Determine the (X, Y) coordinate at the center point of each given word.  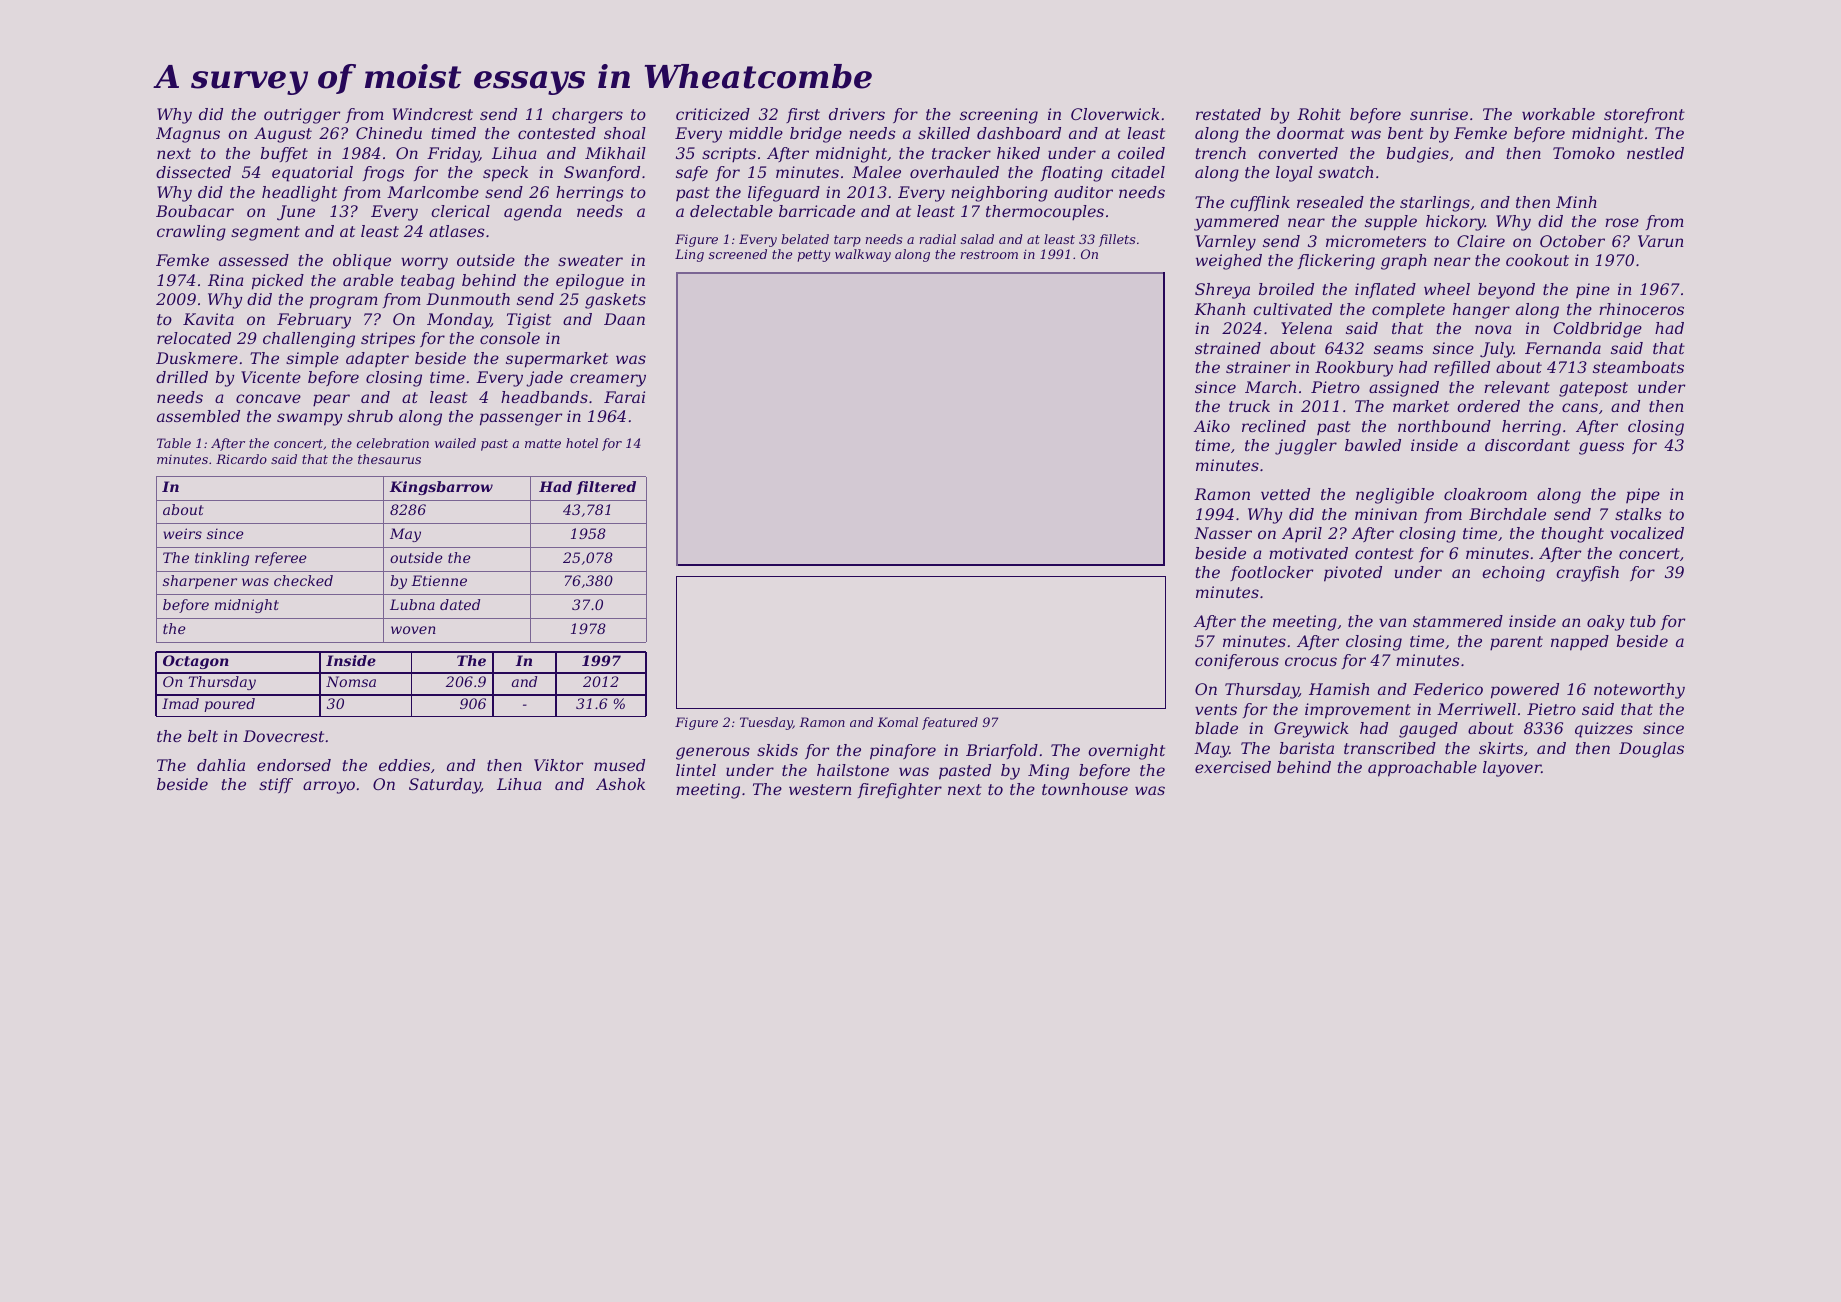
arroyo (329, 787)
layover (1512, 769)
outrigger (302, 116)
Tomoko (1584, 153)
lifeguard (784, 194)
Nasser (1223, 533)
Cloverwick (1115, 114)
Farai (624, 397)
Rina (225, 280)
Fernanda (1563, 348)
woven (413, 630)
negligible (1395, 496)
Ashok (620, 784)
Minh (1576, 202)
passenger (521, 419)
